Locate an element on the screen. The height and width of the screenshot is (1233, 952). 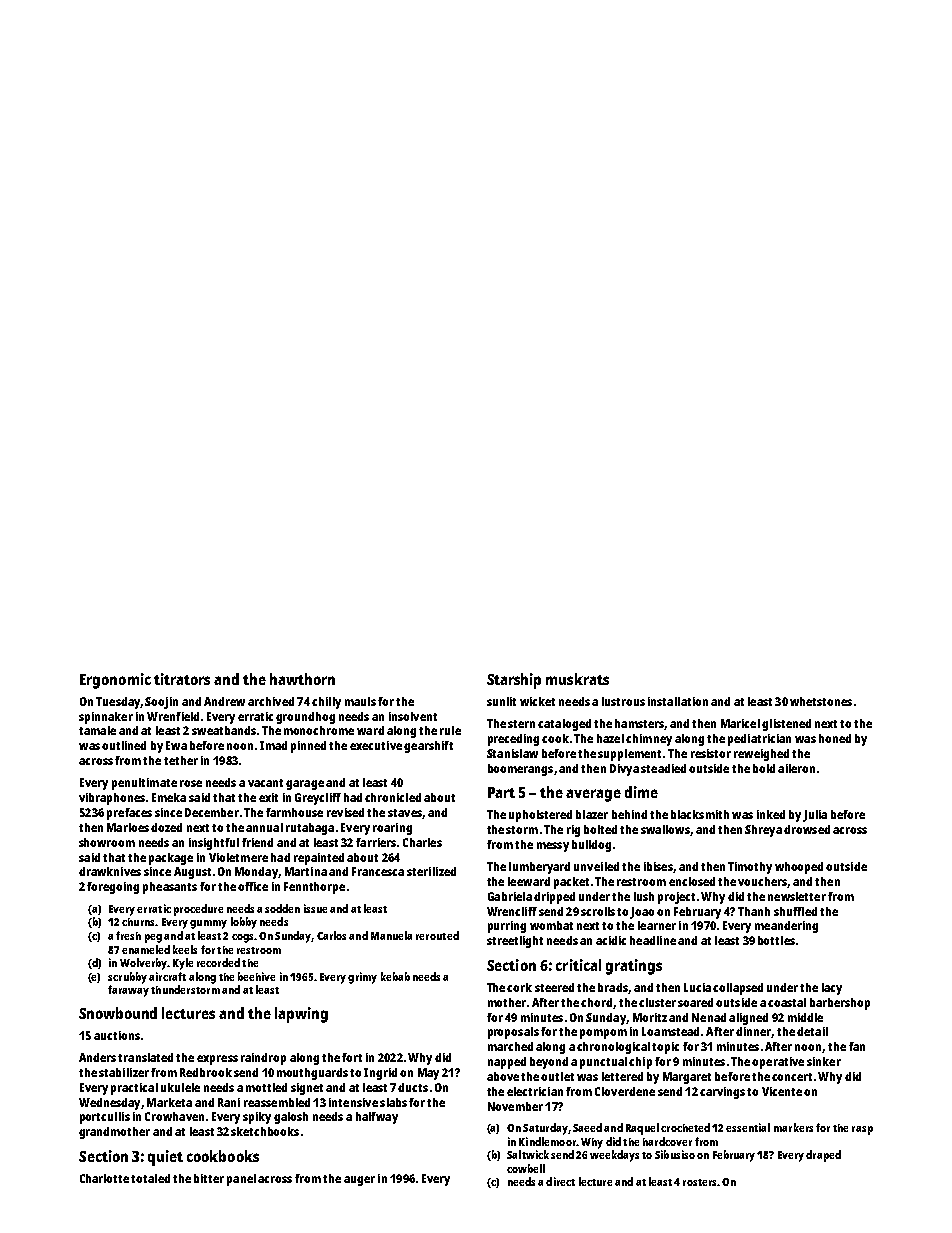
Charlotte is located at coordinates (104, 1178).
